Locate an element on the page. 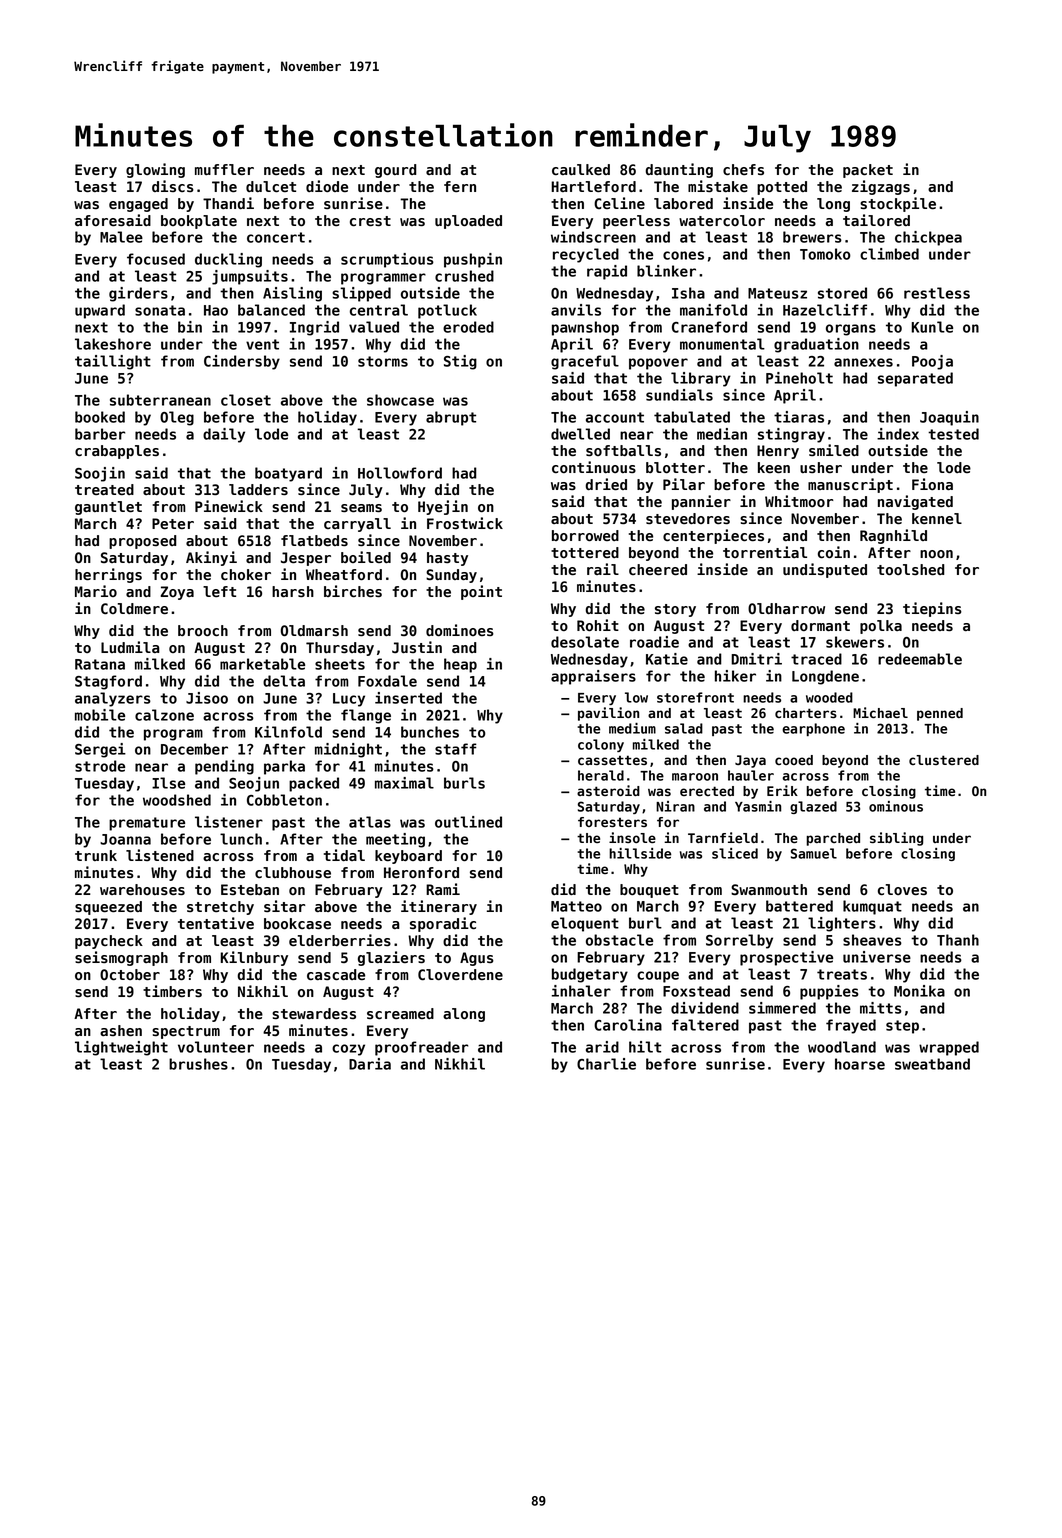 This document has width=1062, height=1538. focused is located at coordinates (156, 259).
